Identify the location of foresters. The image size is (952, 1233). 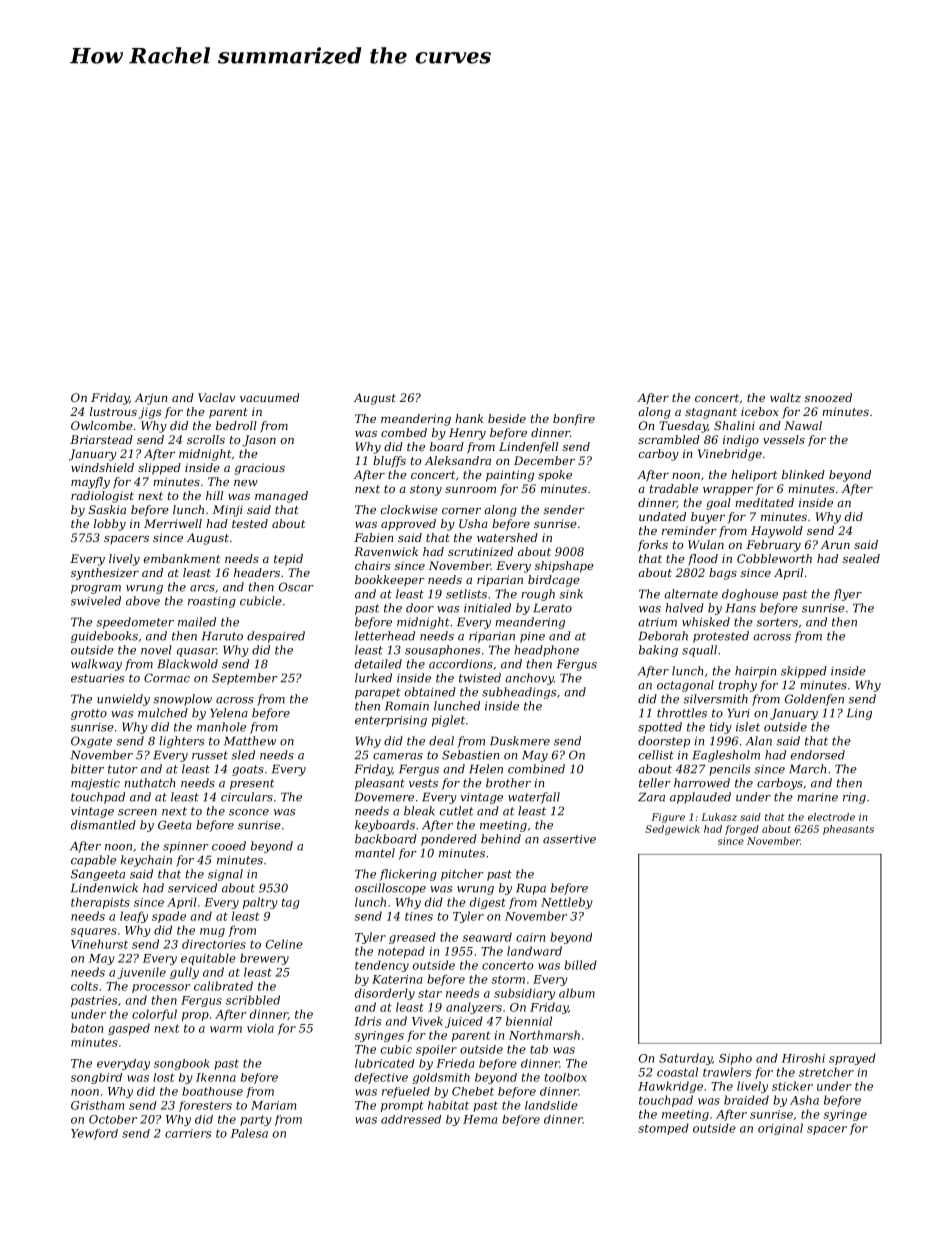
(205, 1106).
